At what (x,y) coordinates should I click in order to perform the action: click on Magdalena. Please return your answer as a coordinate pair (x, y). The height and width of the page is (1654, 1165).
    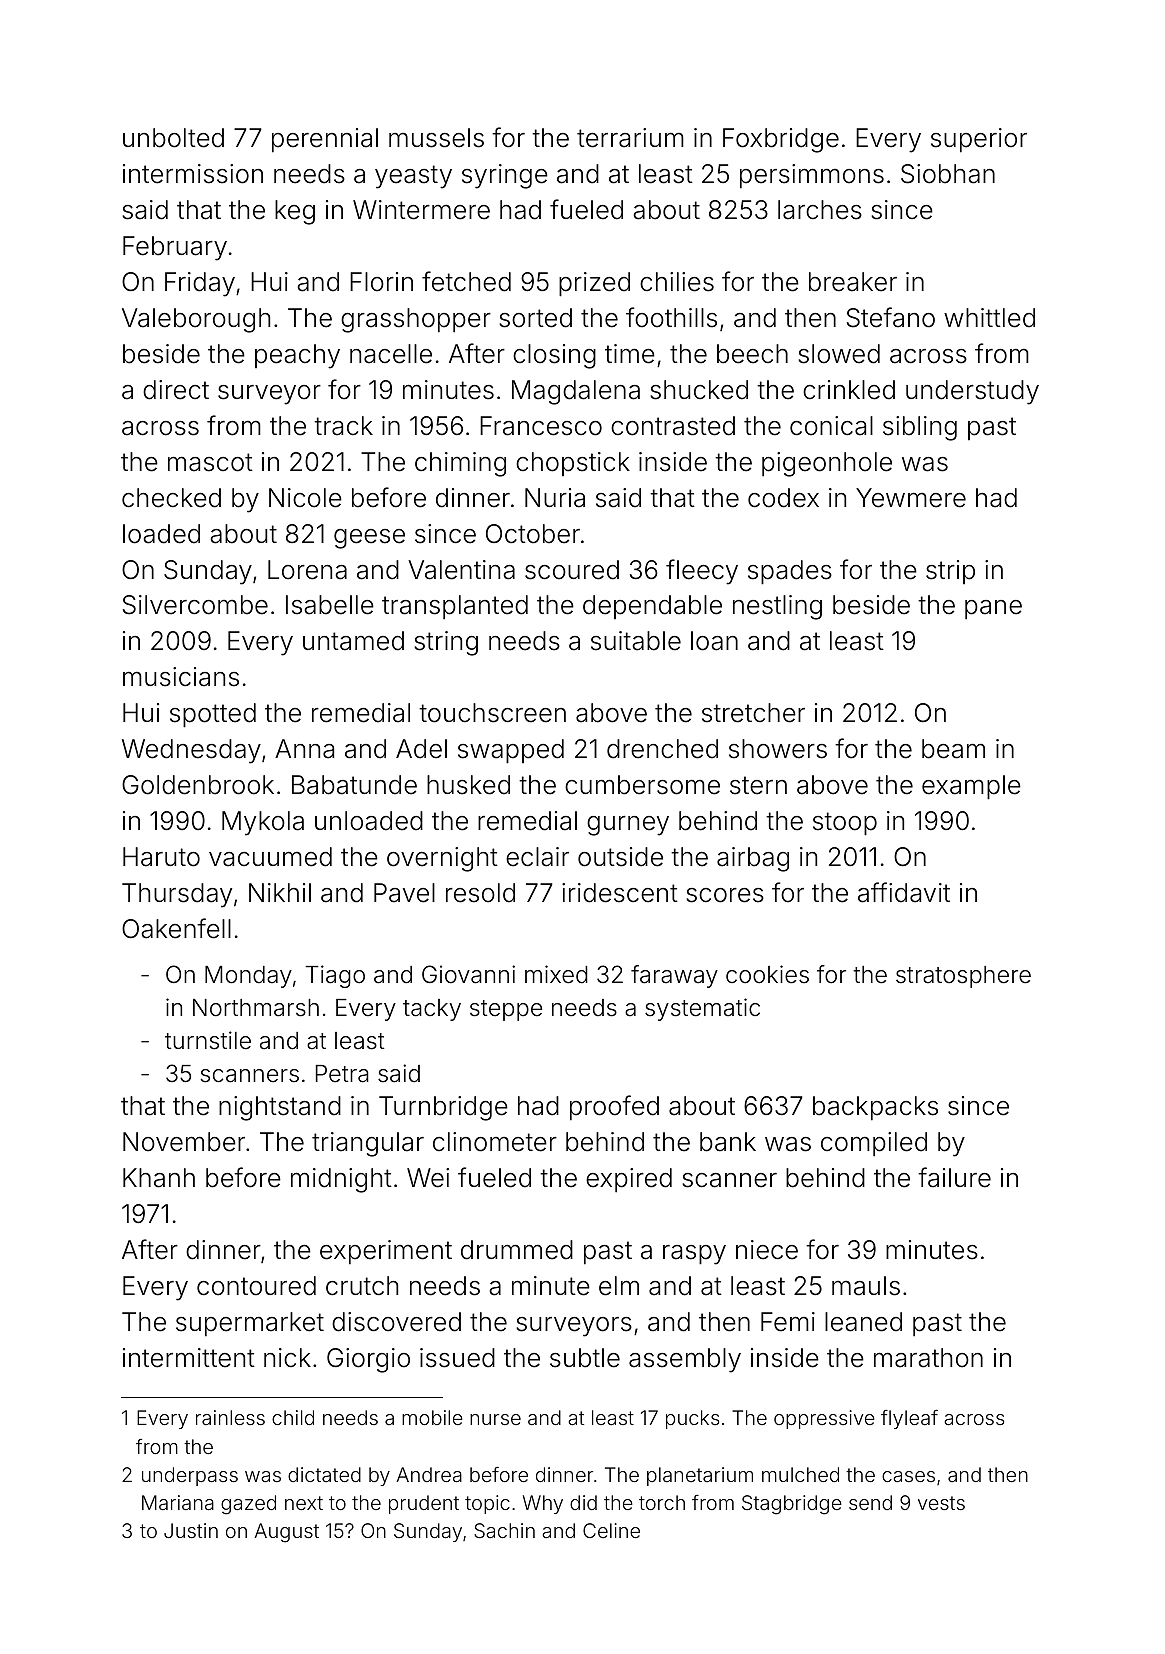
    Looking at the image, I should click on (576, 392).
